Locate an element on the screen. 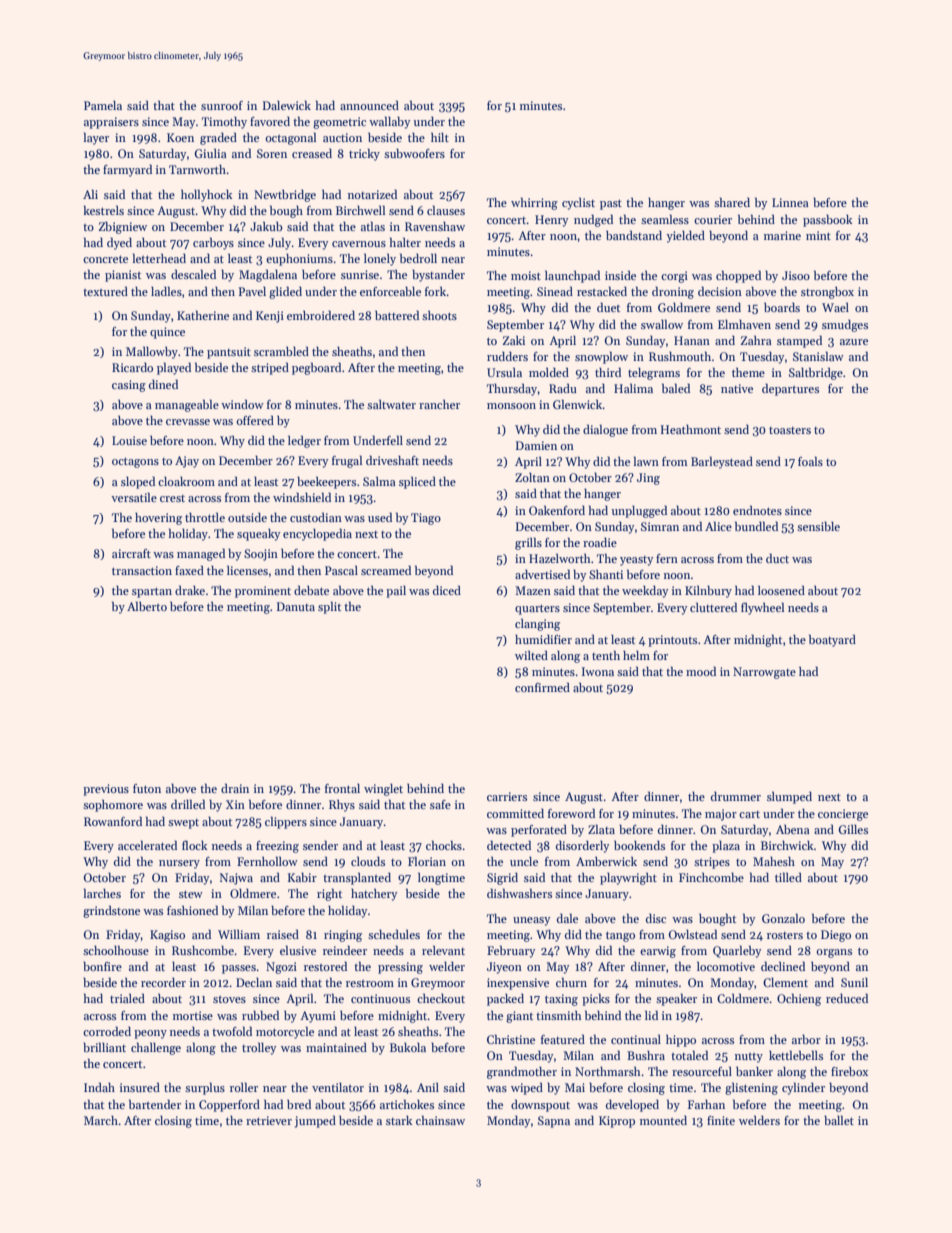 The height and width of the screenshot is (1233, 952). Sinead is located at coordinates (555, 291).
